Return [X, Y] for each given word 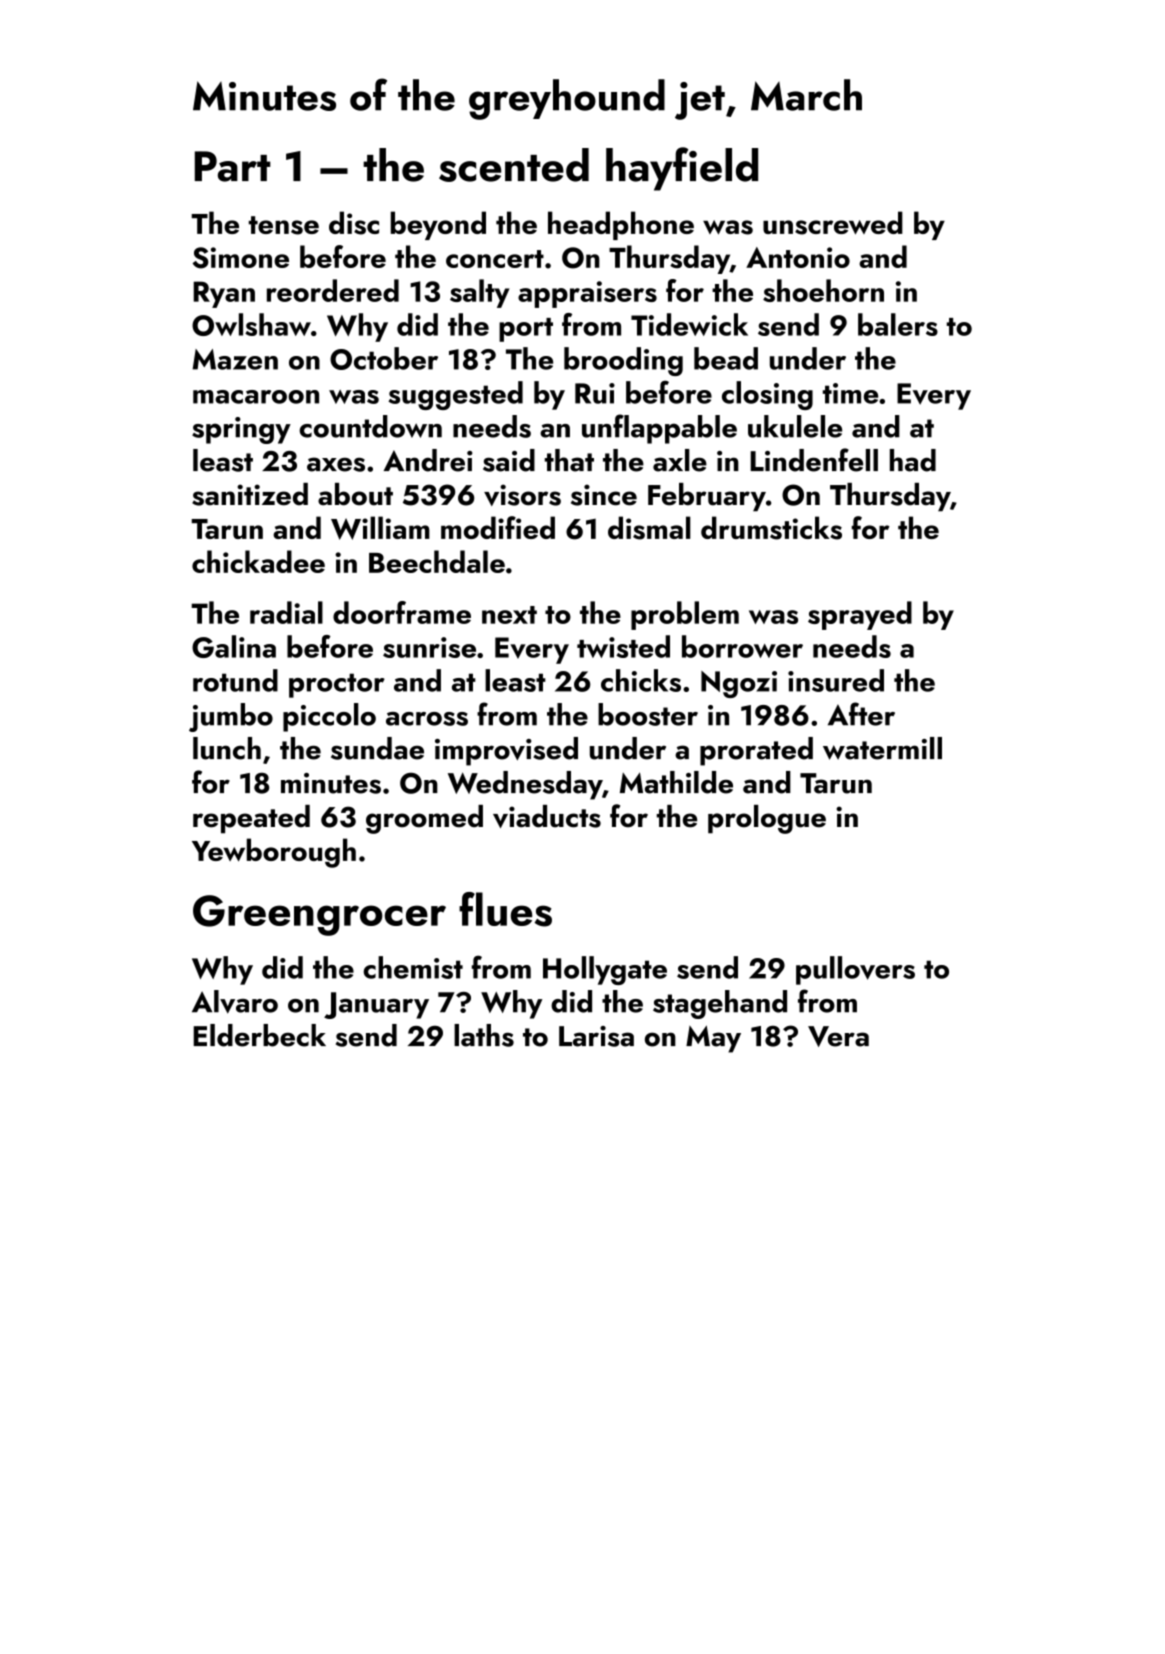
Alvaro [235, 1002]
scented [514, 165]
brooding [623, 361]
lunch [227, 748]
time [850, 393]
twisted [623, 646]
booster [648, 714]
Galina [234, 646]
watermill [882, 748]
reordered [333, 290]
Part [233, 166]
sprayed [860, 615]
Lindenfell [814, 460]
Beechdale [437, 561]
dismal [649, 528]
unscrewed [833, 223]
